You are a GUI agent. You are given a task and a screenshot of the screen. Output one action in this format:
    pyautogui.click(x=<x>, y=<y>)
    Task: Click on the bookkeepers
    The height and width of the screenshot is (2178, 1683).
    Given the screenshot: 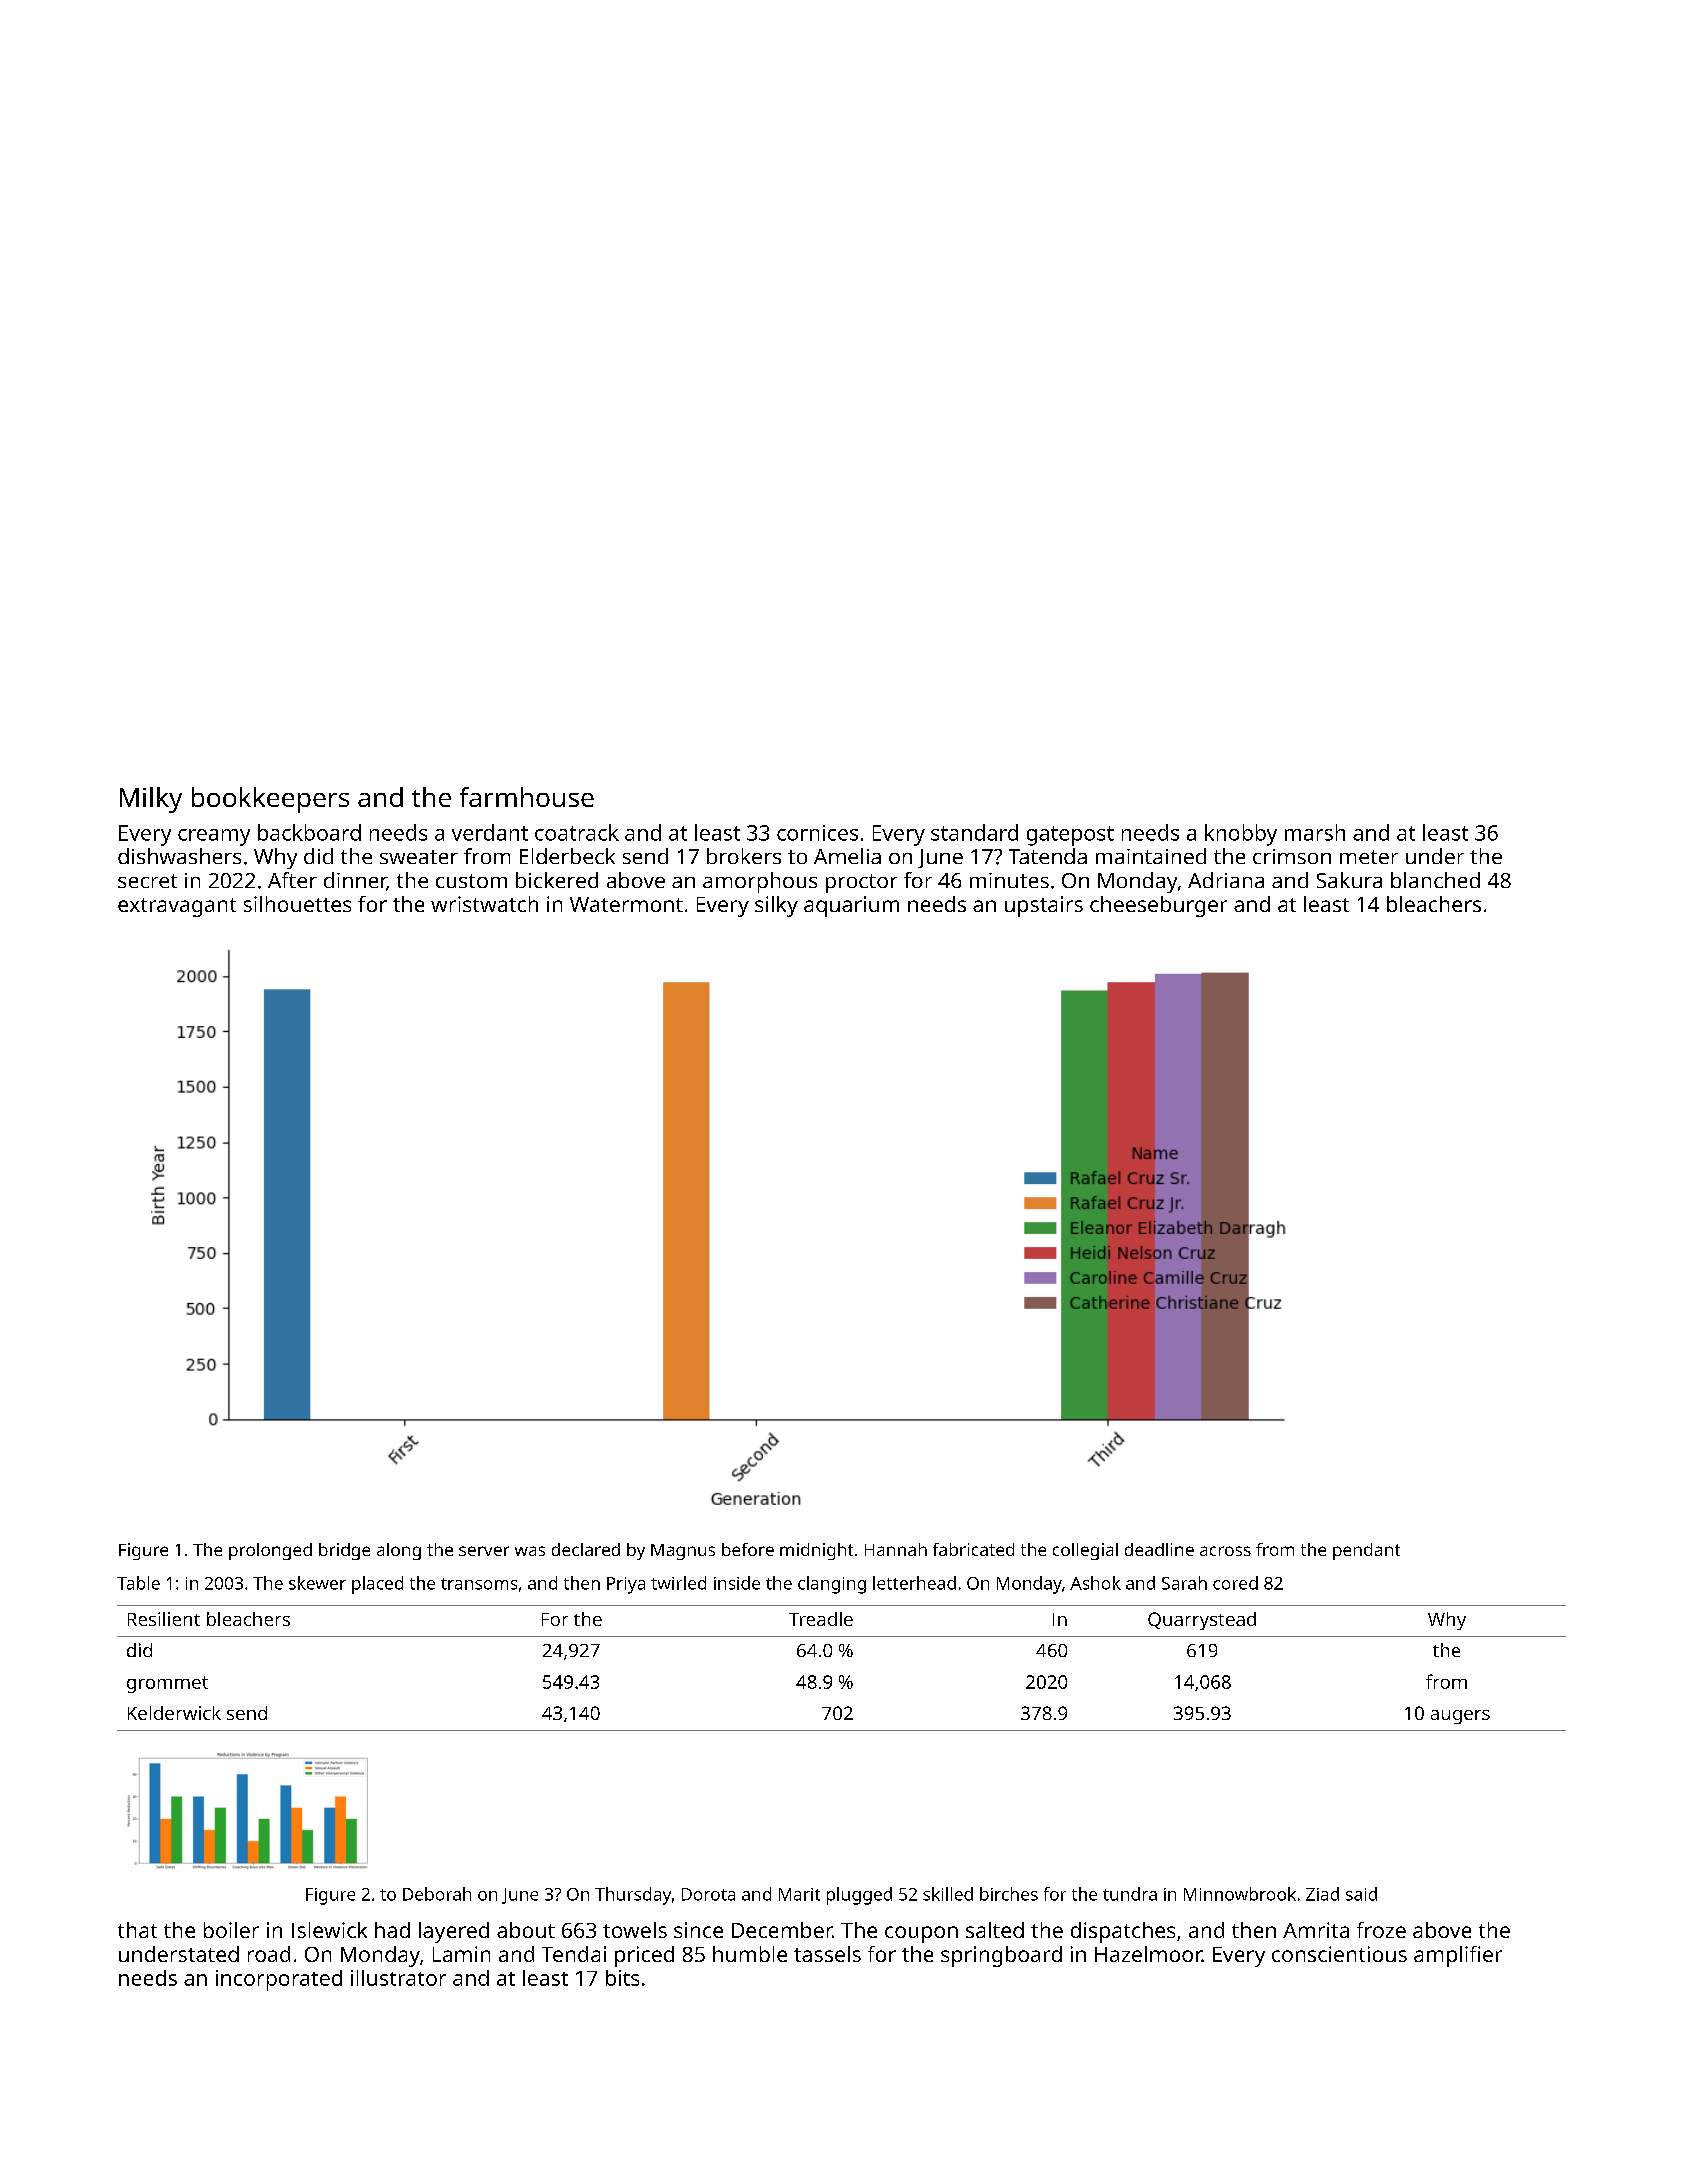 What is the action you would take?
    pyautogui.click(x=270, y=800)
